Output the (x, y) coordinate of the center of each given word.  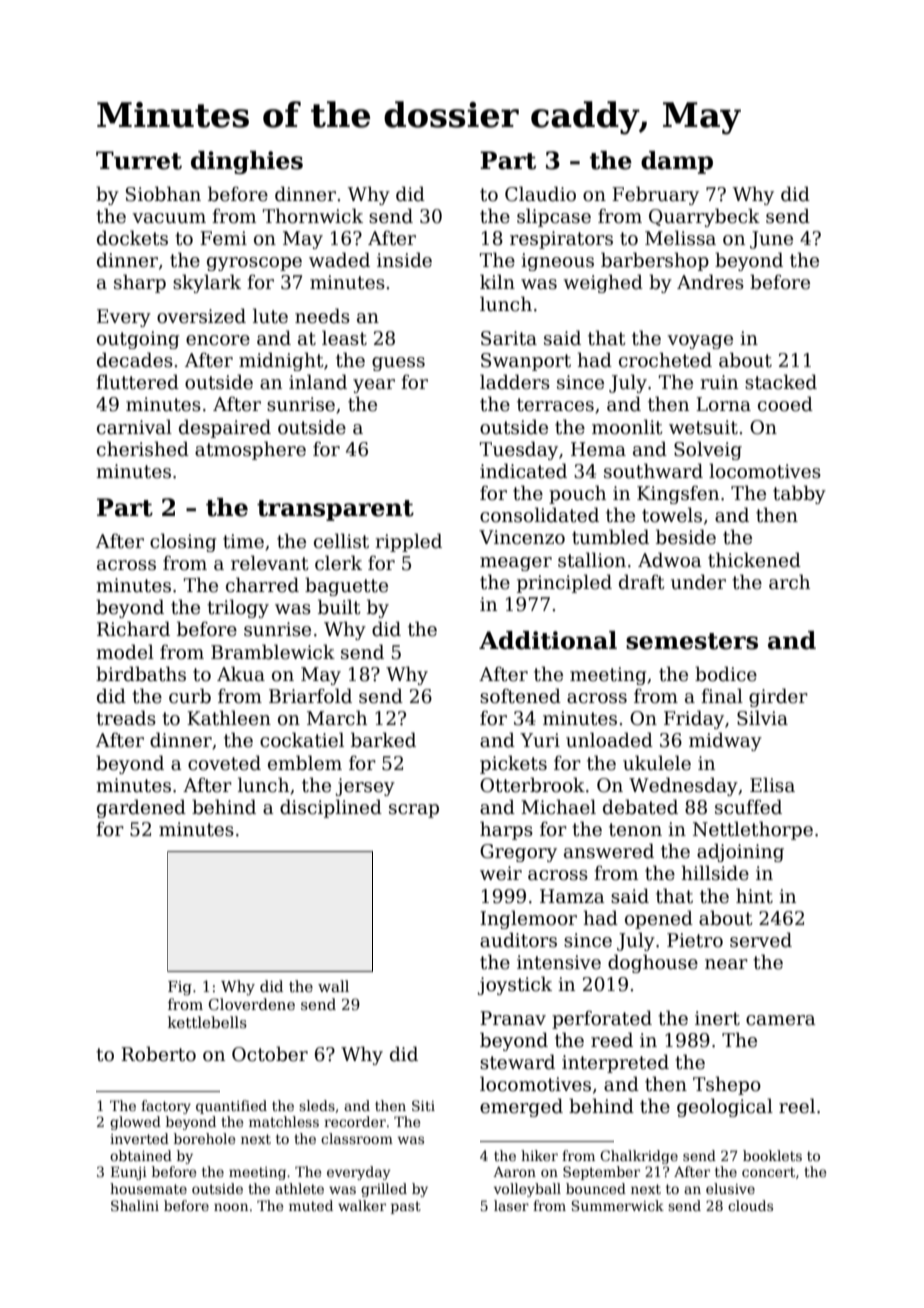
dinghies (247, 162)
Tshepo (727, 1085)
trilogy (238, 608)
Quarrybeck (704, 217)
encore (218, 340)
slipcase (554, 217)
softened (520, 696)
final (722, 696)
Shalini (135, 1205)
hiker (539, 1155)
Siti (423, 1105)
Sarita (509, 338)
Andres (710, 282)
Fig (180, 988)
